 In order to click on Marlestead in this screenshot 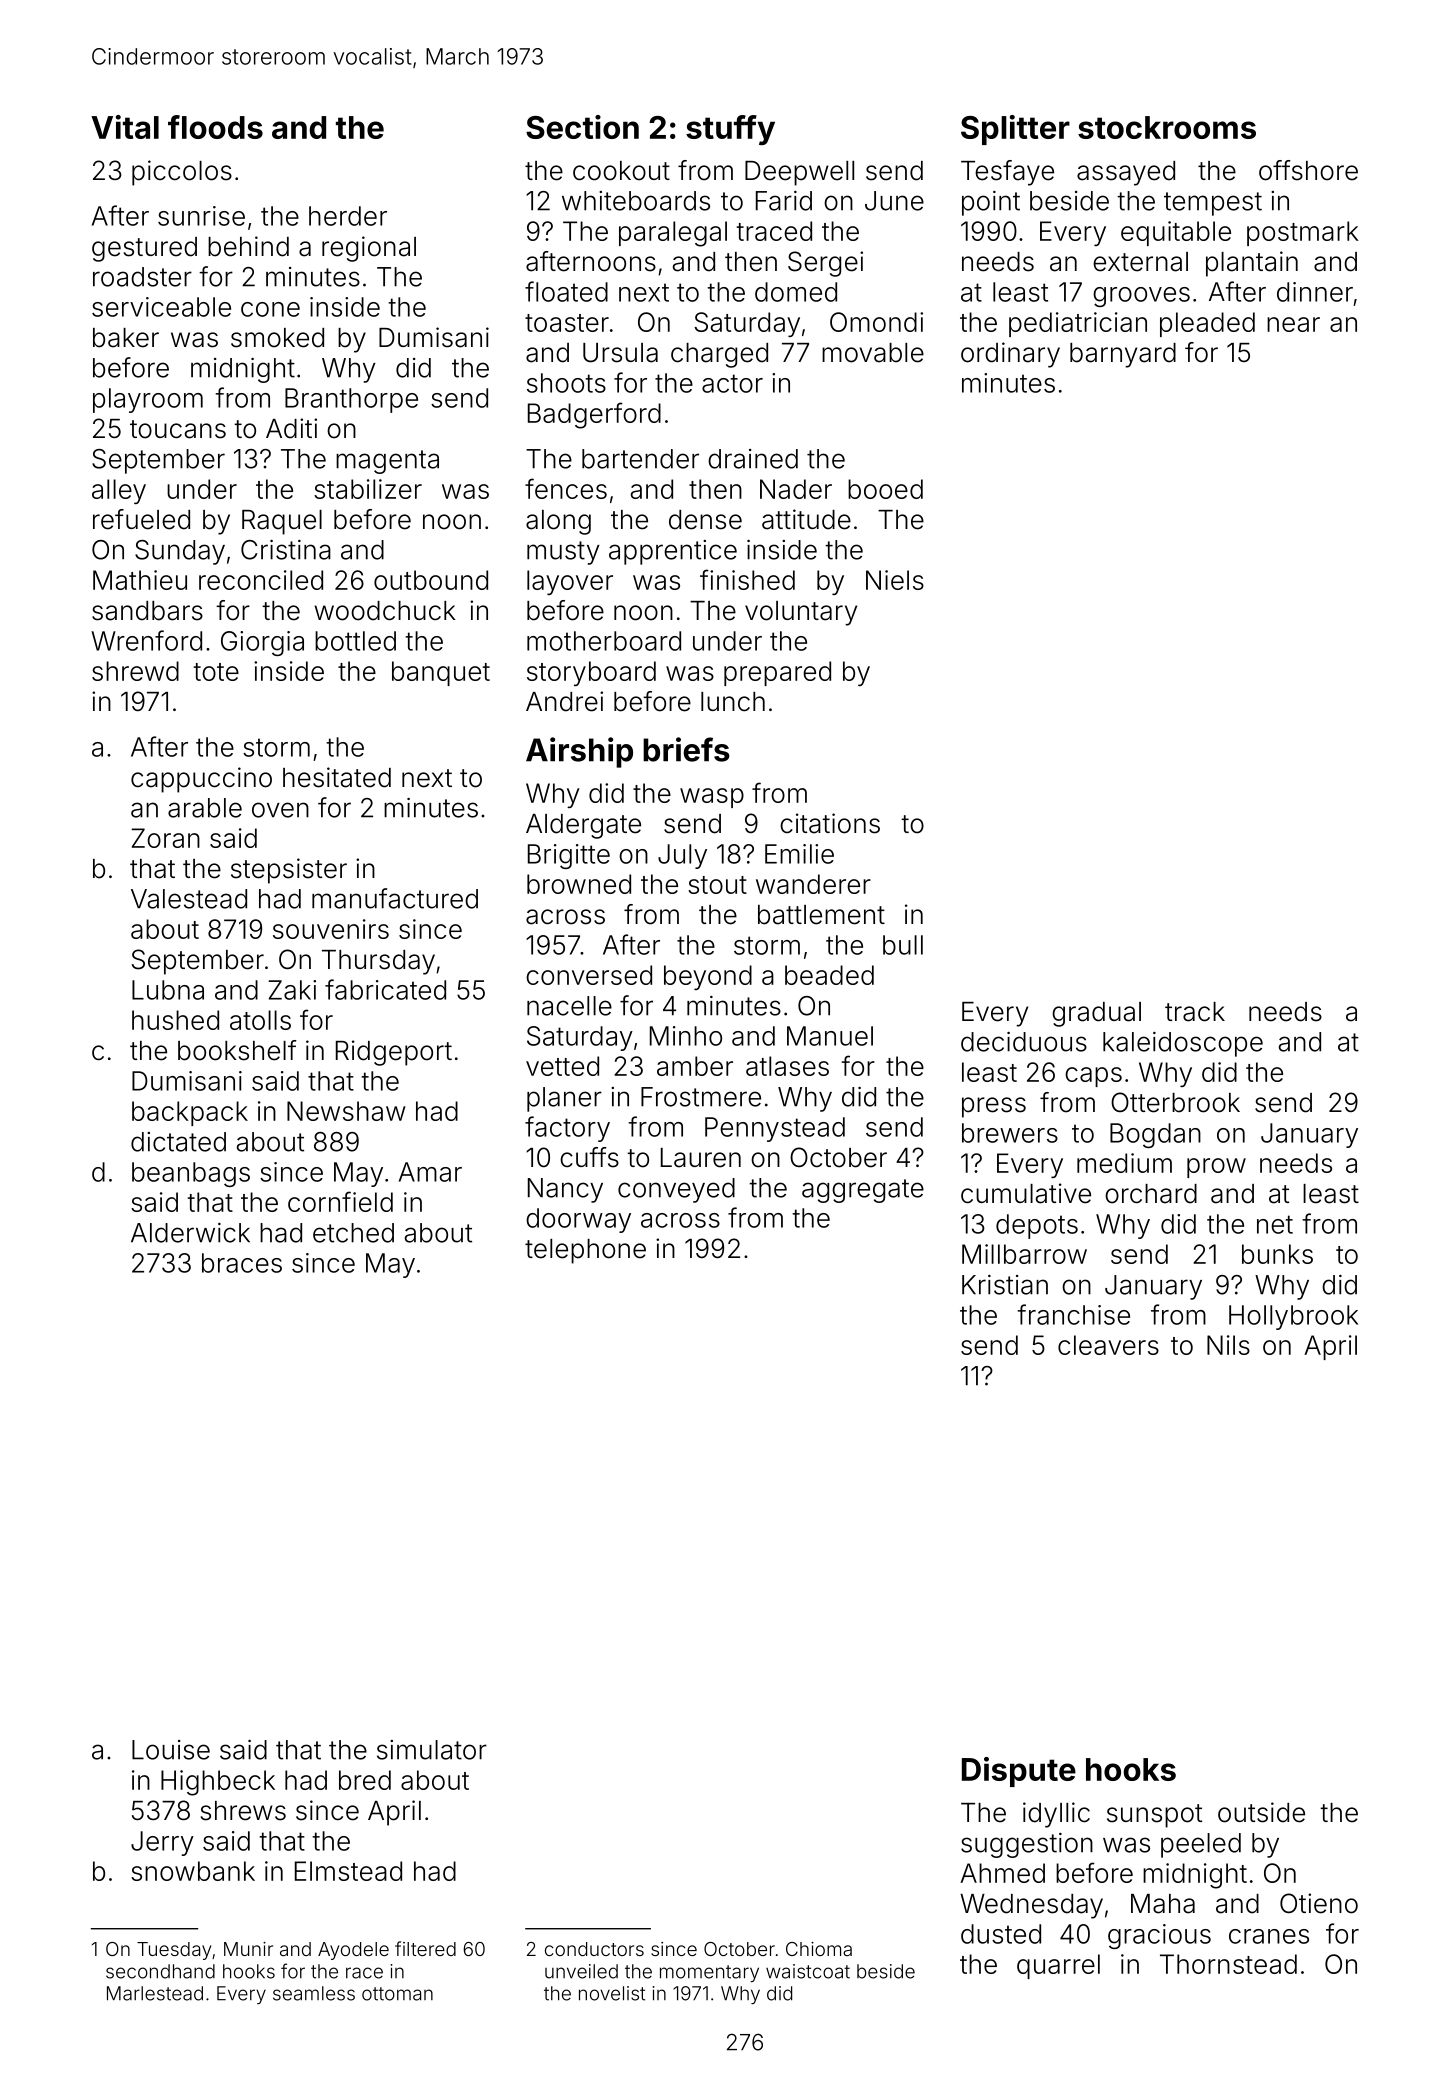, I will do `click(155, 1993)`.
